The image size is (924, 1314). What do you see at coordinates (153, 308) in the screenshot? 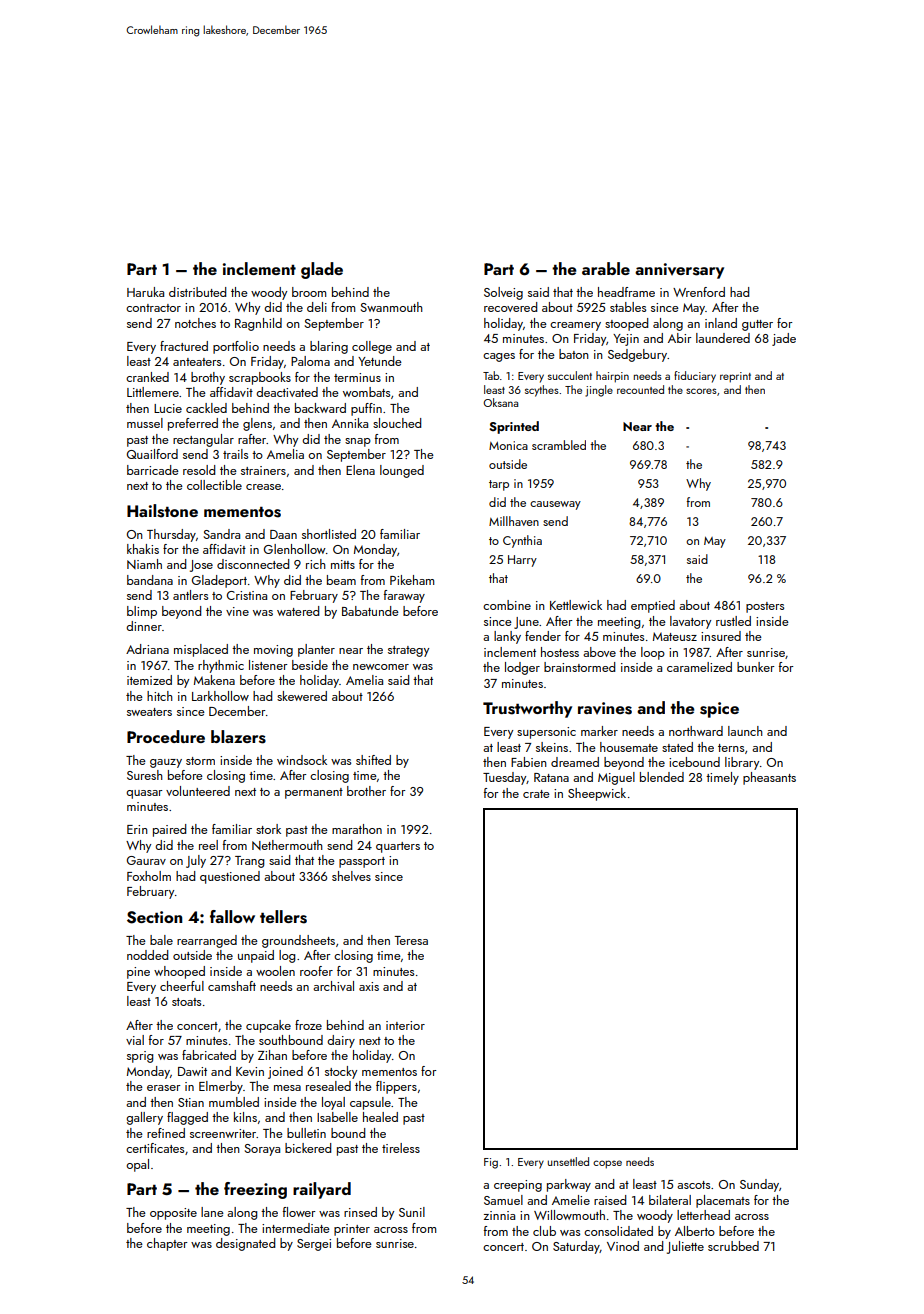
I see `contractor` at bounding box center [153, 308].
